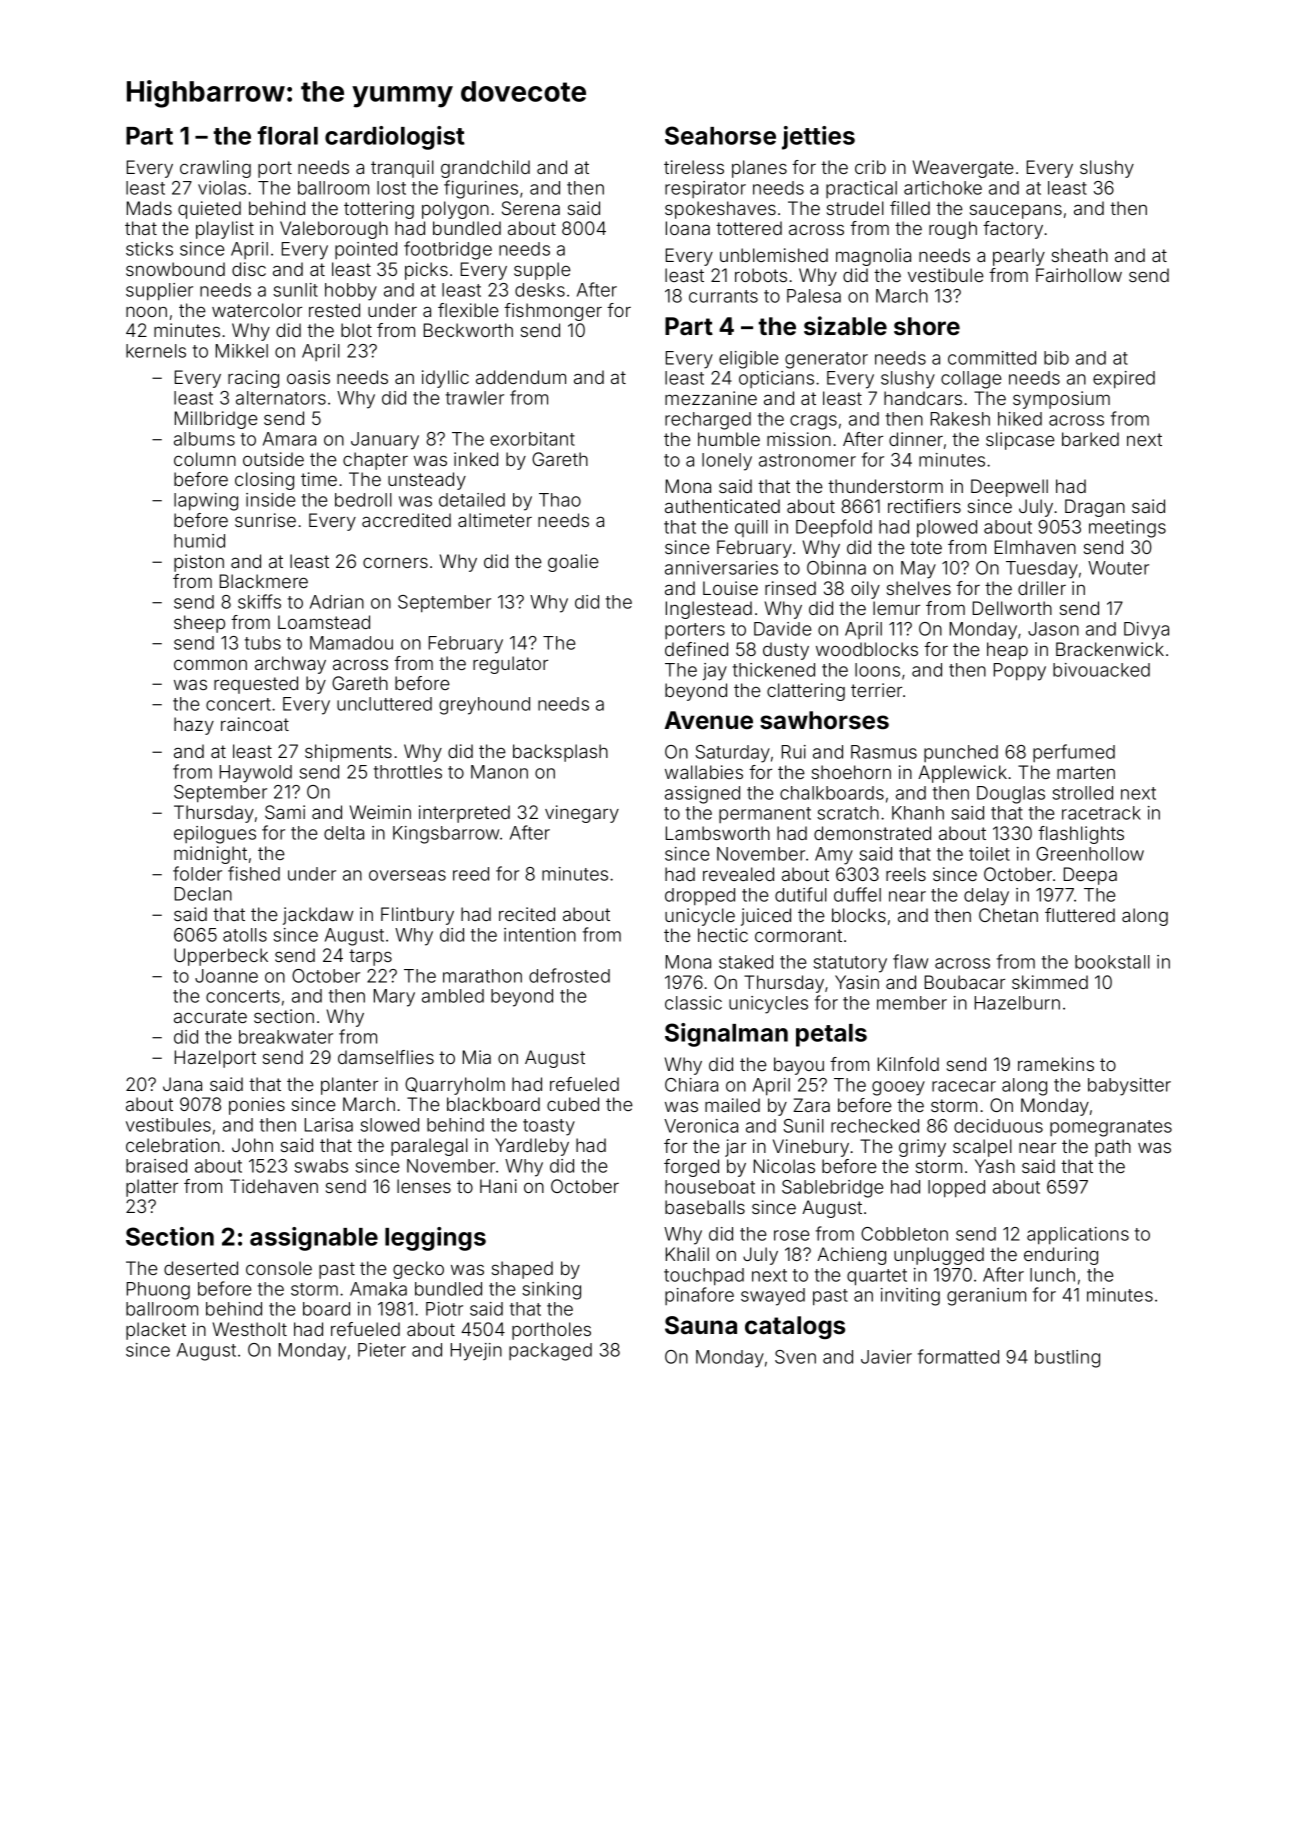  What do you see at coordinates (963, 169) in the image?
I see `Weavergate` at bounding box center [963, 169].
